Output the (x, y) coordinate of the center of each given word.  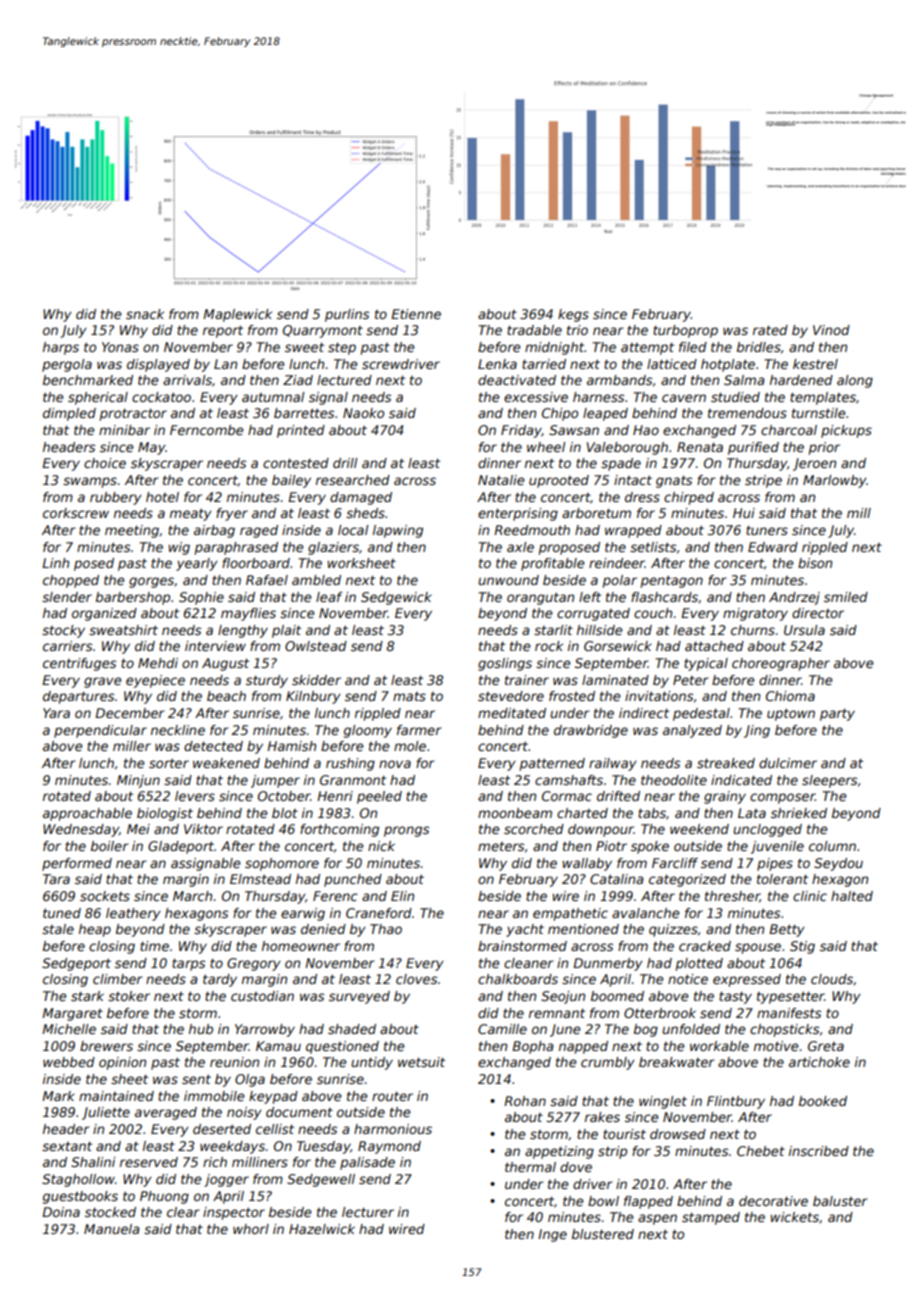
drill (345, 463)
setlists (653, 547)
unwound (508, 580)
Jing (757, 731)
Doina (61, 1212)
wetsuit (421, 1062)
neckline (178, 730)
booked (823, 1101)
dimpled (69, 414)
